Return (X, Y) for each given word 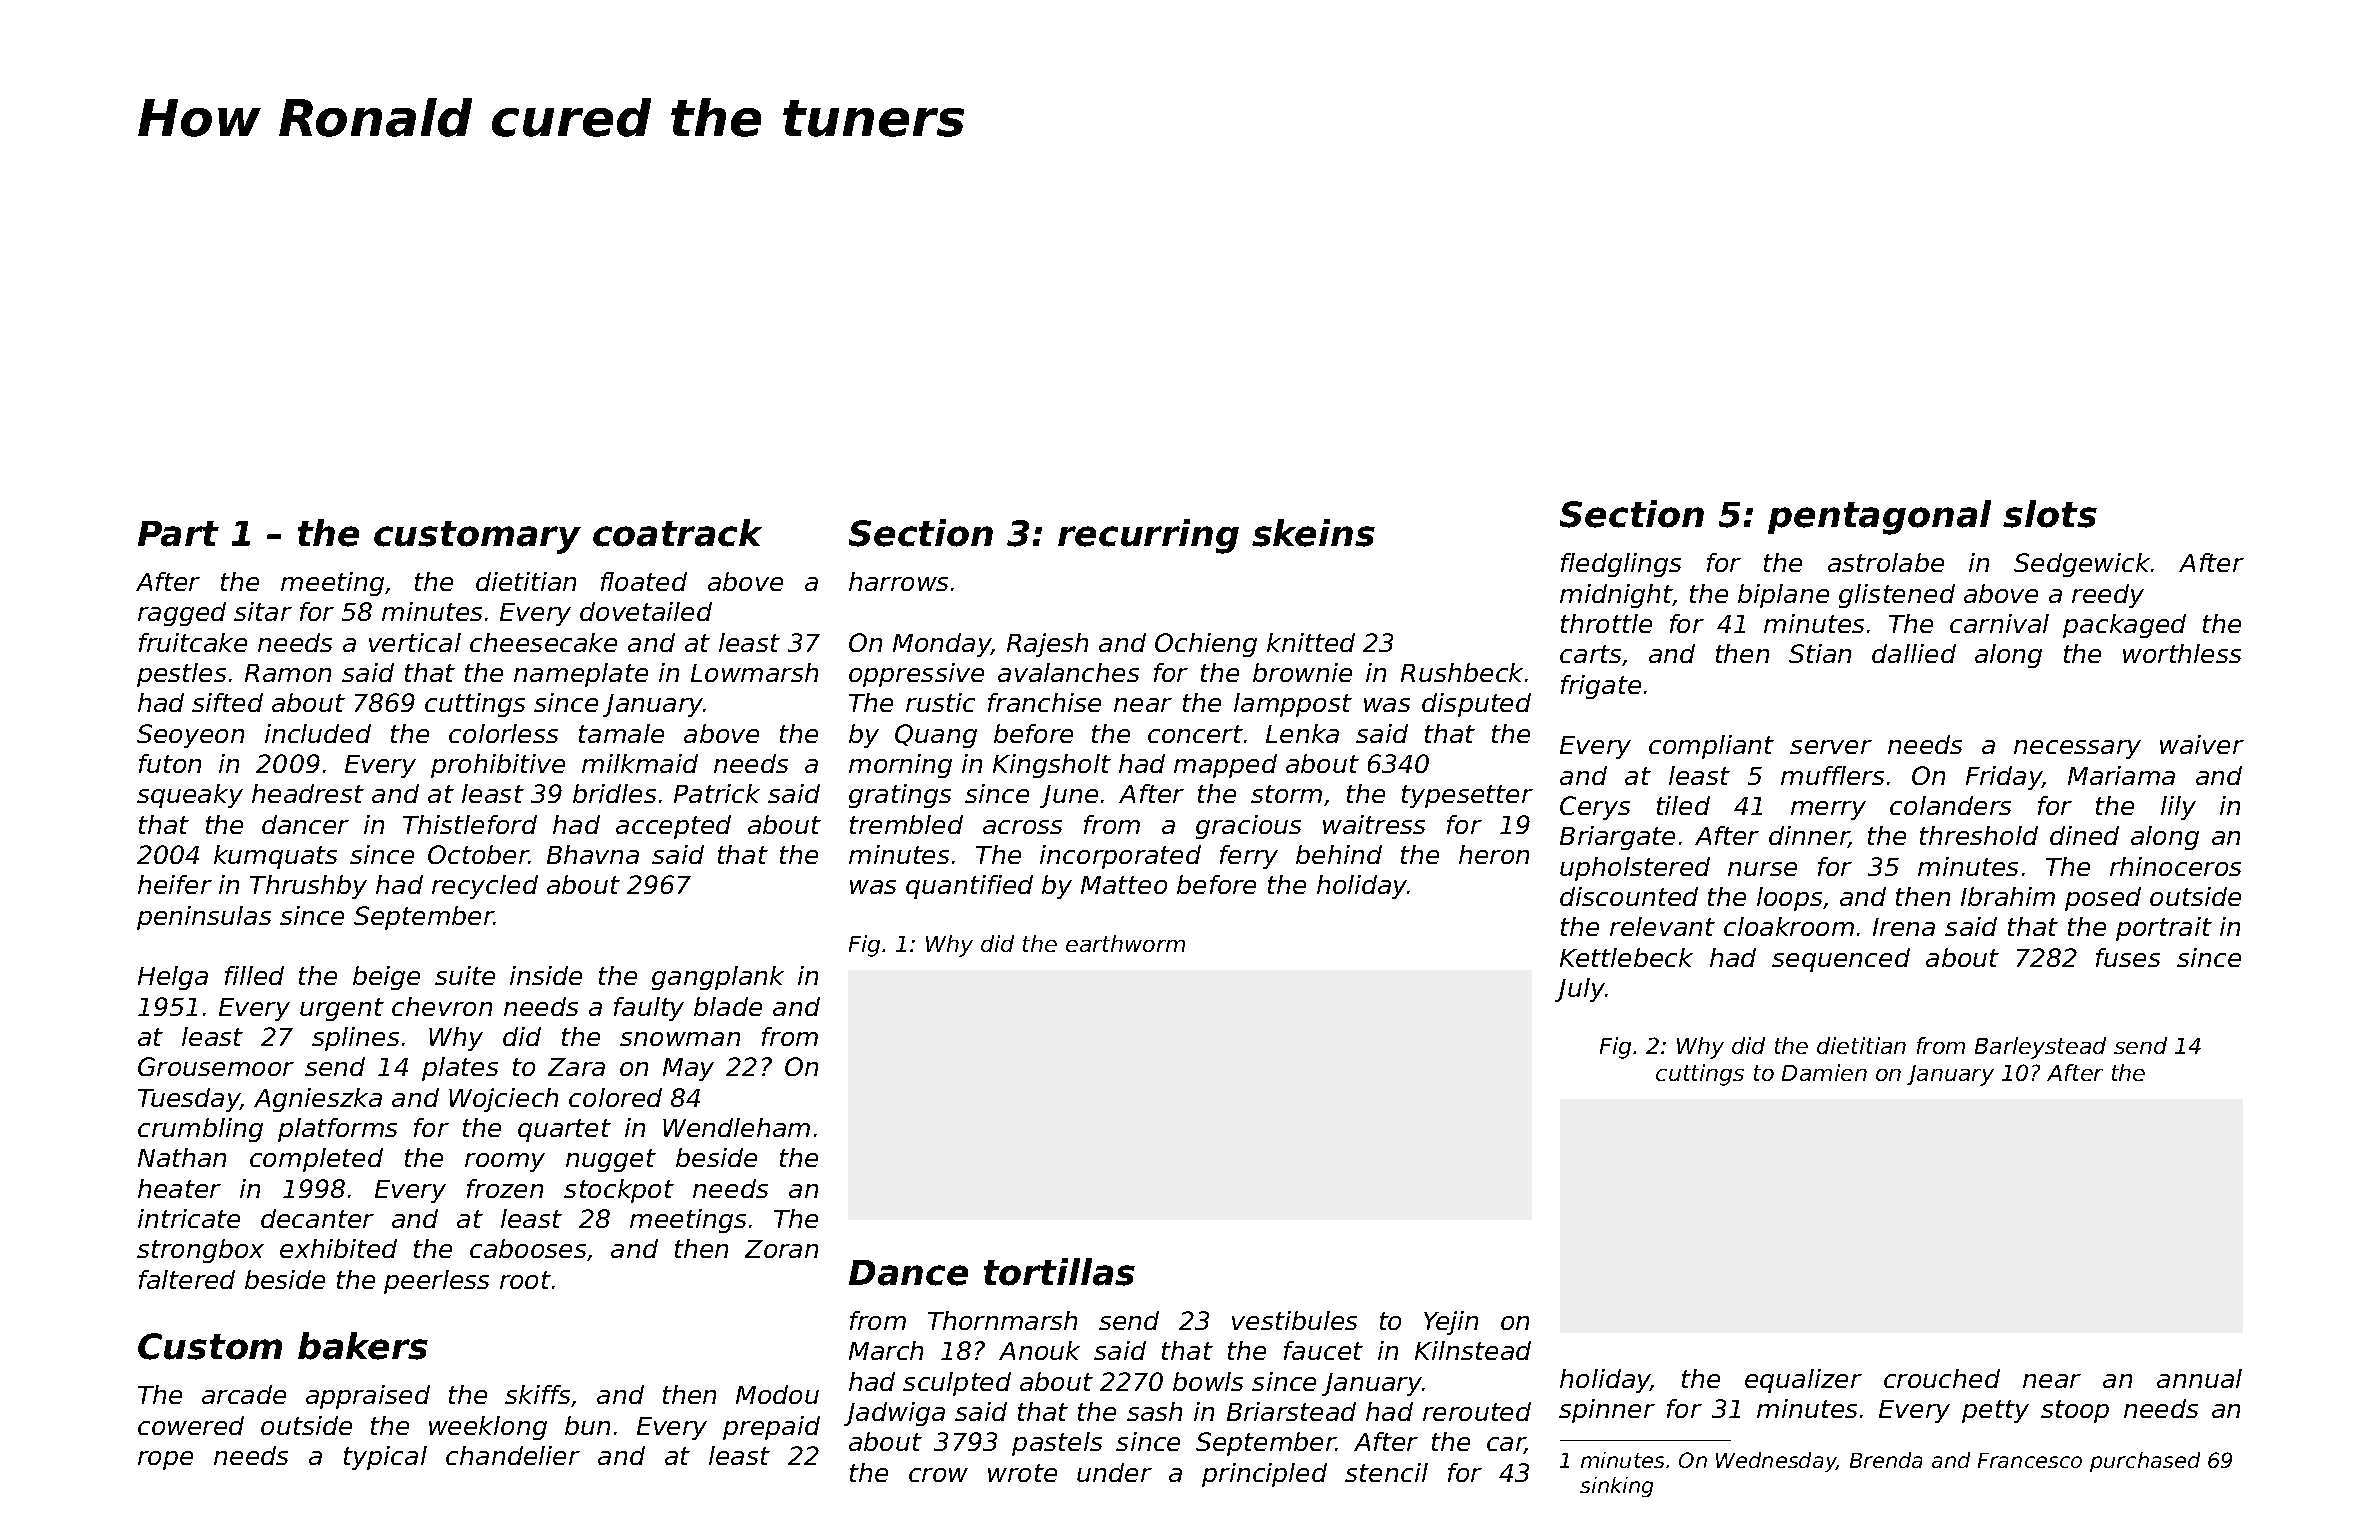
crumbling (200, 1130)
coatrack (677, 533)
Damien (1824, 1072)
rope (165, 1460)
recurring (1148, 536)
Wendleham (736, 1127)
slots (2050, 514)
